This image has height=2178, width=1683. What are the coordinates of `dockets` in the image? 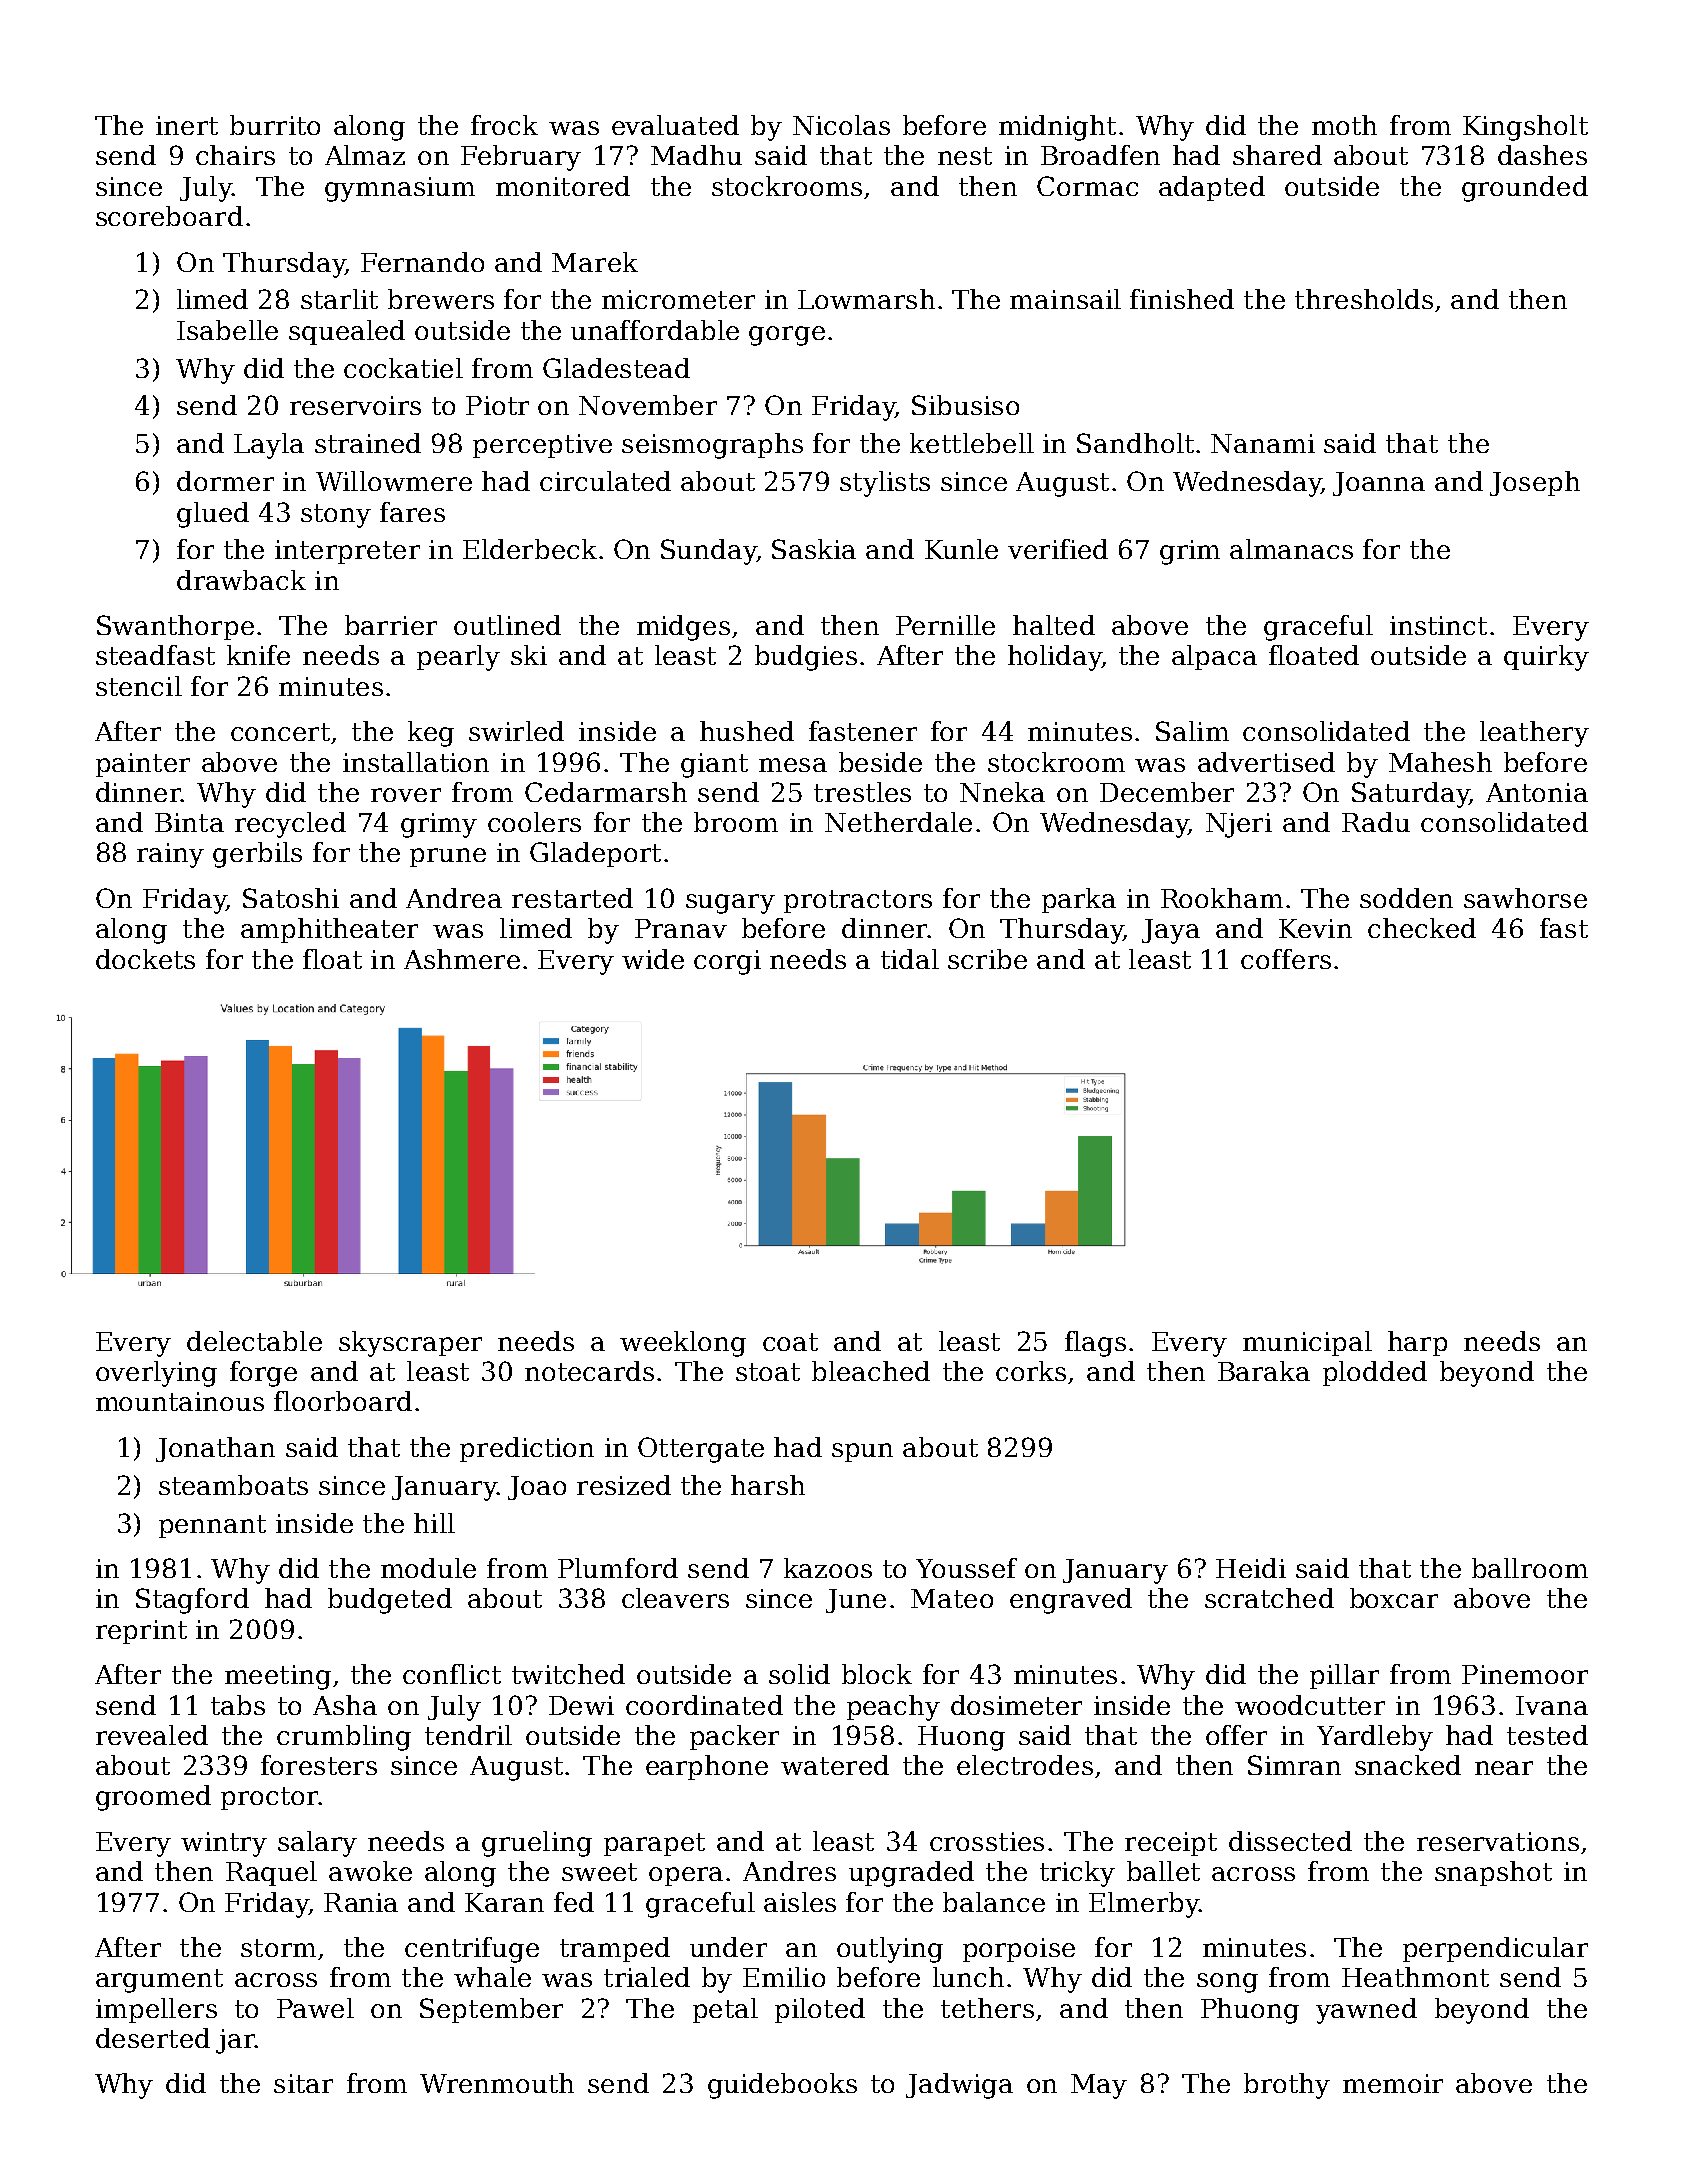 It's located at (145, 959).
